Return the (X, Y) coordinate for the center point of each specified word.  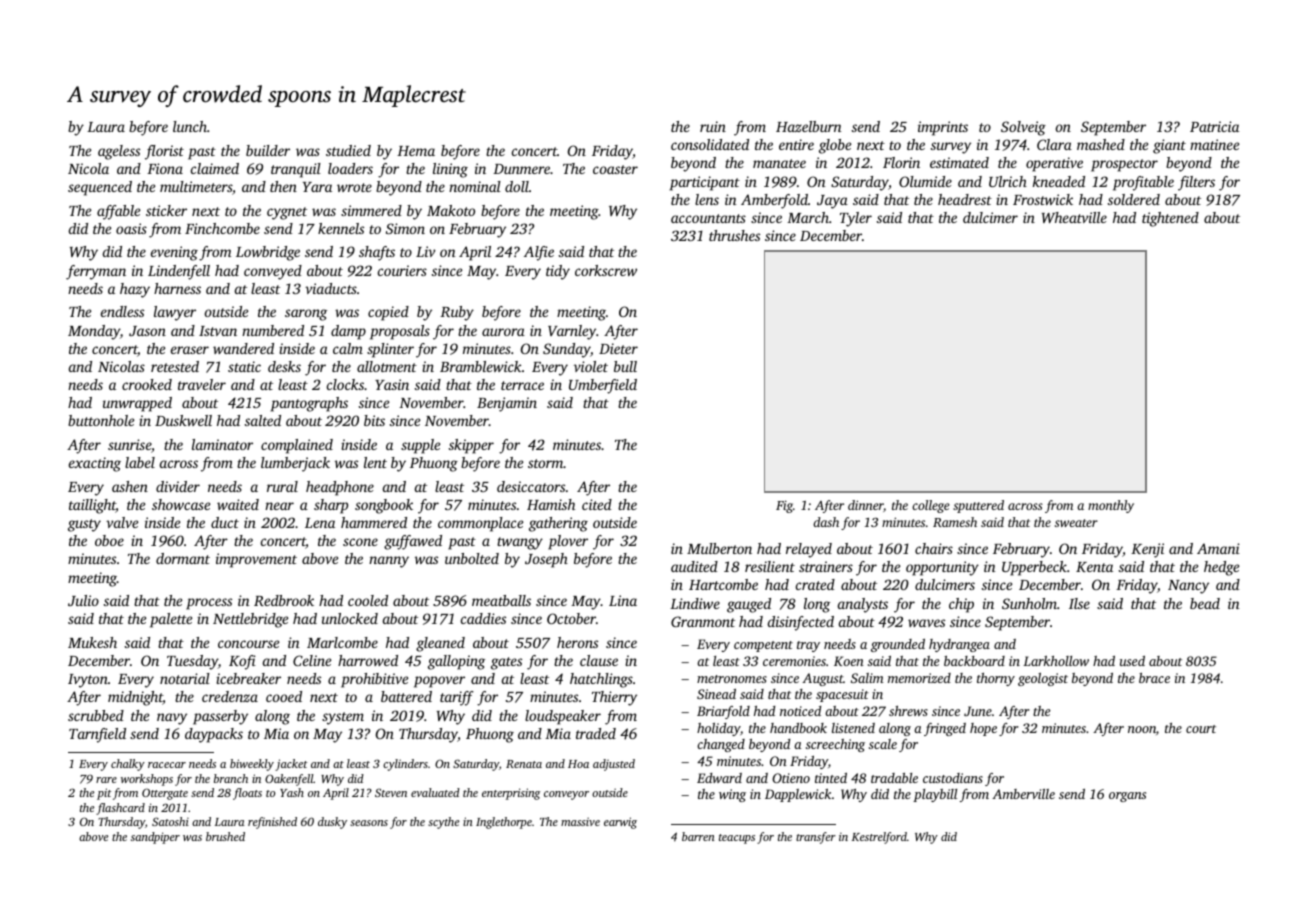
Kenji (1147, 550)
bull (625, 366)
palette (171, 620)
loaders (350, 168)
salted (263, 420)
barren (698, 836)
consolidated (710, 144)
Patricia (1214, 126)
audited (694, 566)
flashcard (120, 809)
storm (545, 463)
